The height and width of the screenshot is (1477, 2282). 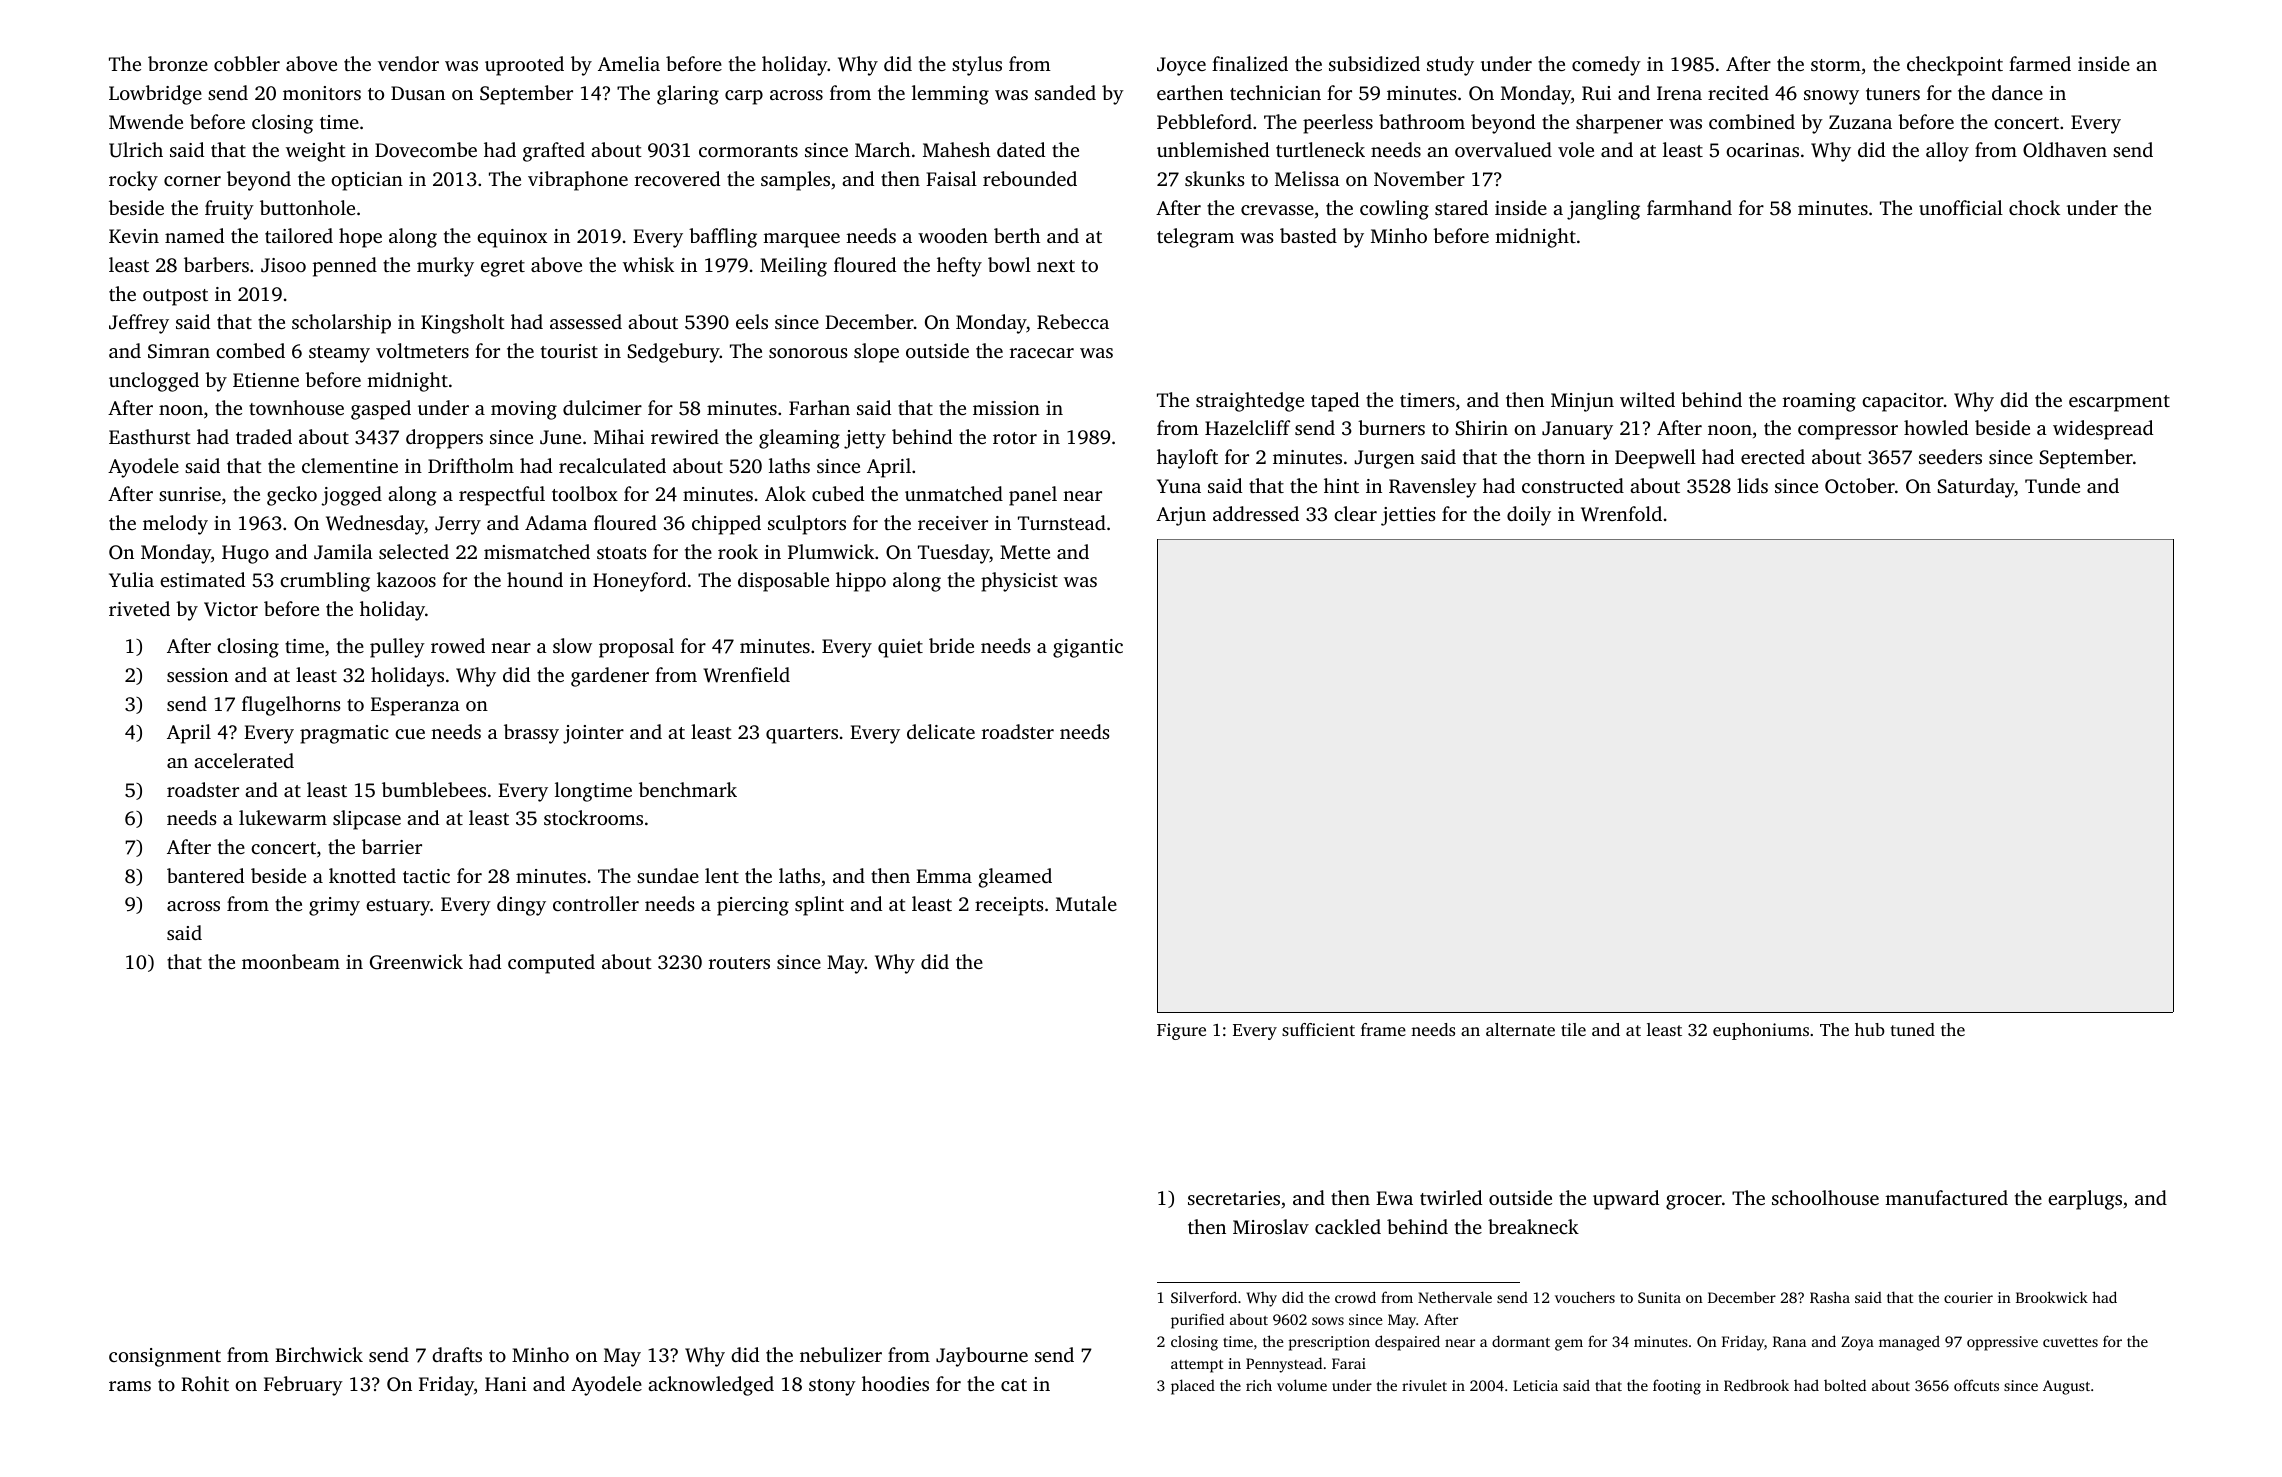 I want to click on straightedge, so click(x=1250, y=402).
